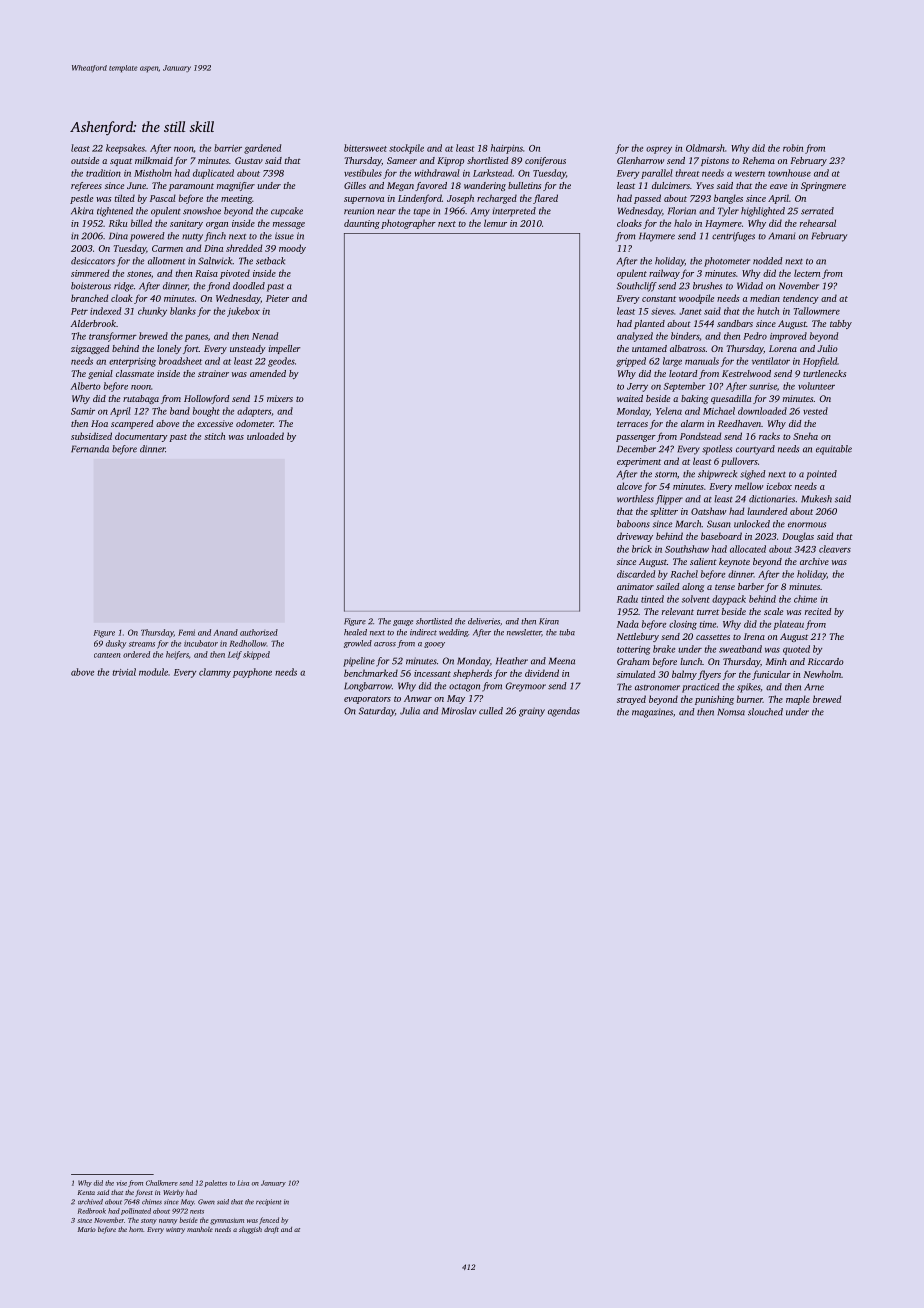  What do you see at coordinates (265, 436) in the page?
I see `unloaded` at bounding box center [265, 436].
